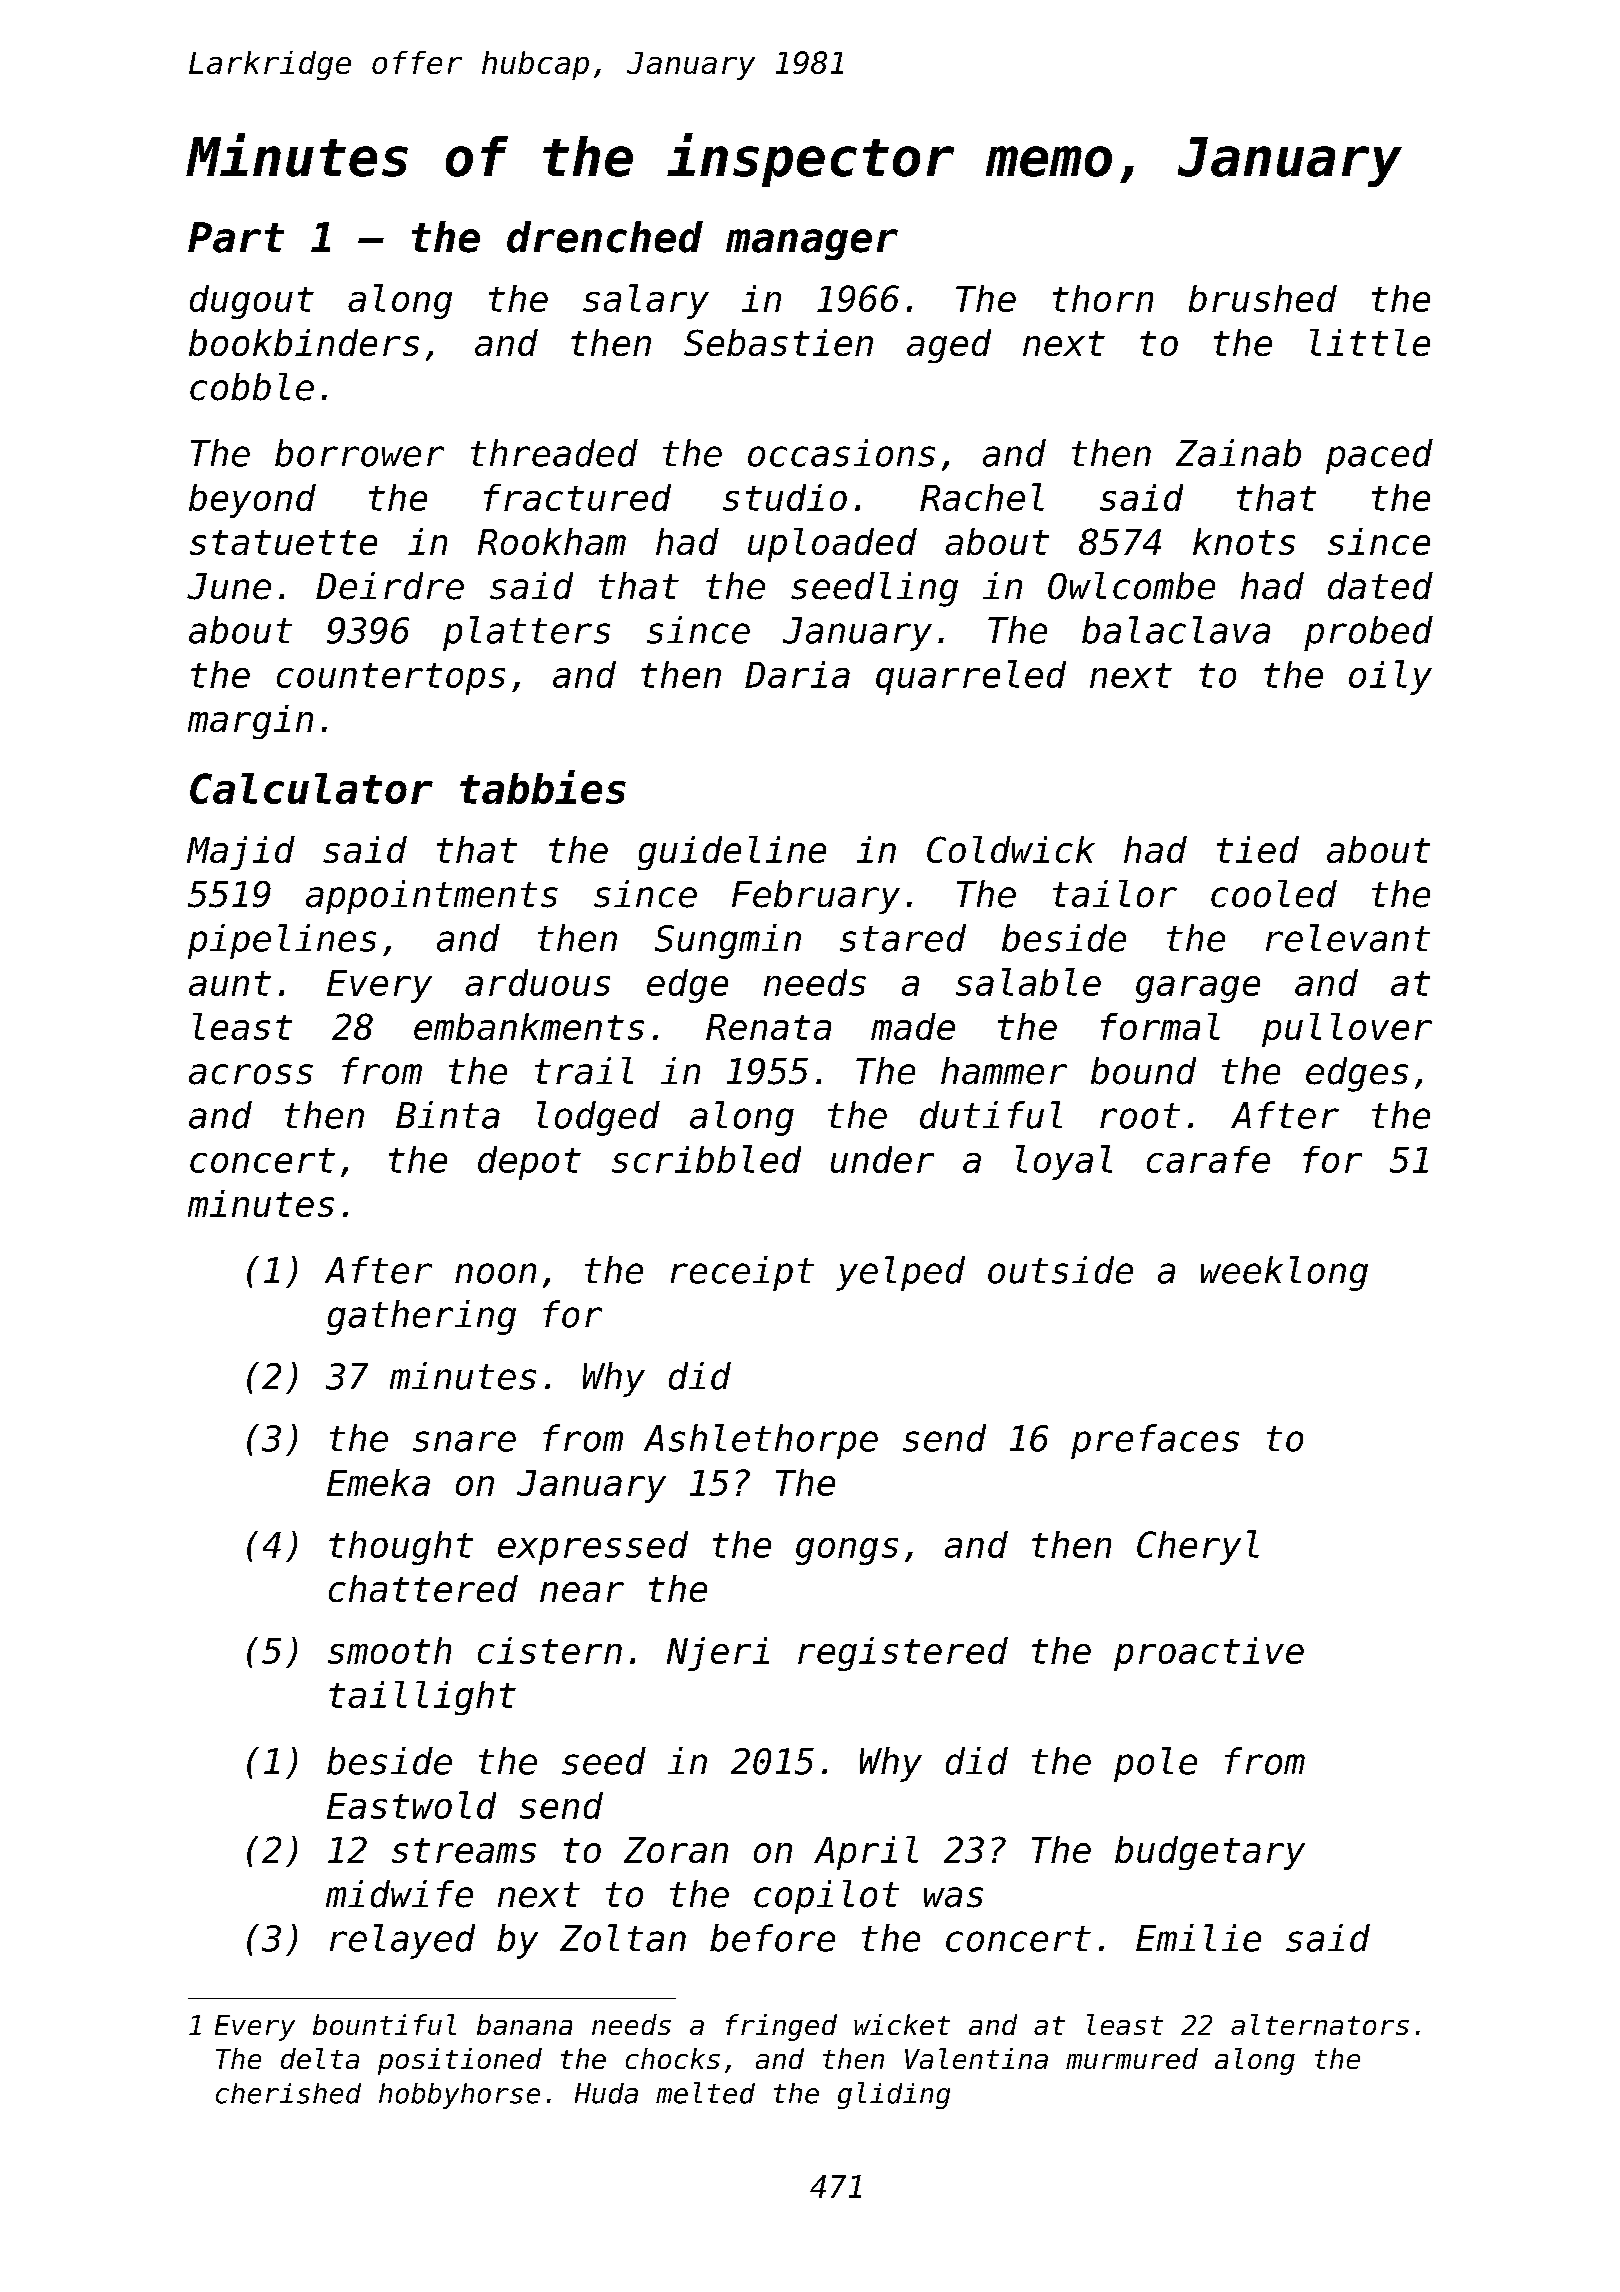 Image resolution: width=1620 pixels, height=2292 pixels. Describe the element at coordinates (1064, 1162) in the screenshot. I see `loyal` at that location.
